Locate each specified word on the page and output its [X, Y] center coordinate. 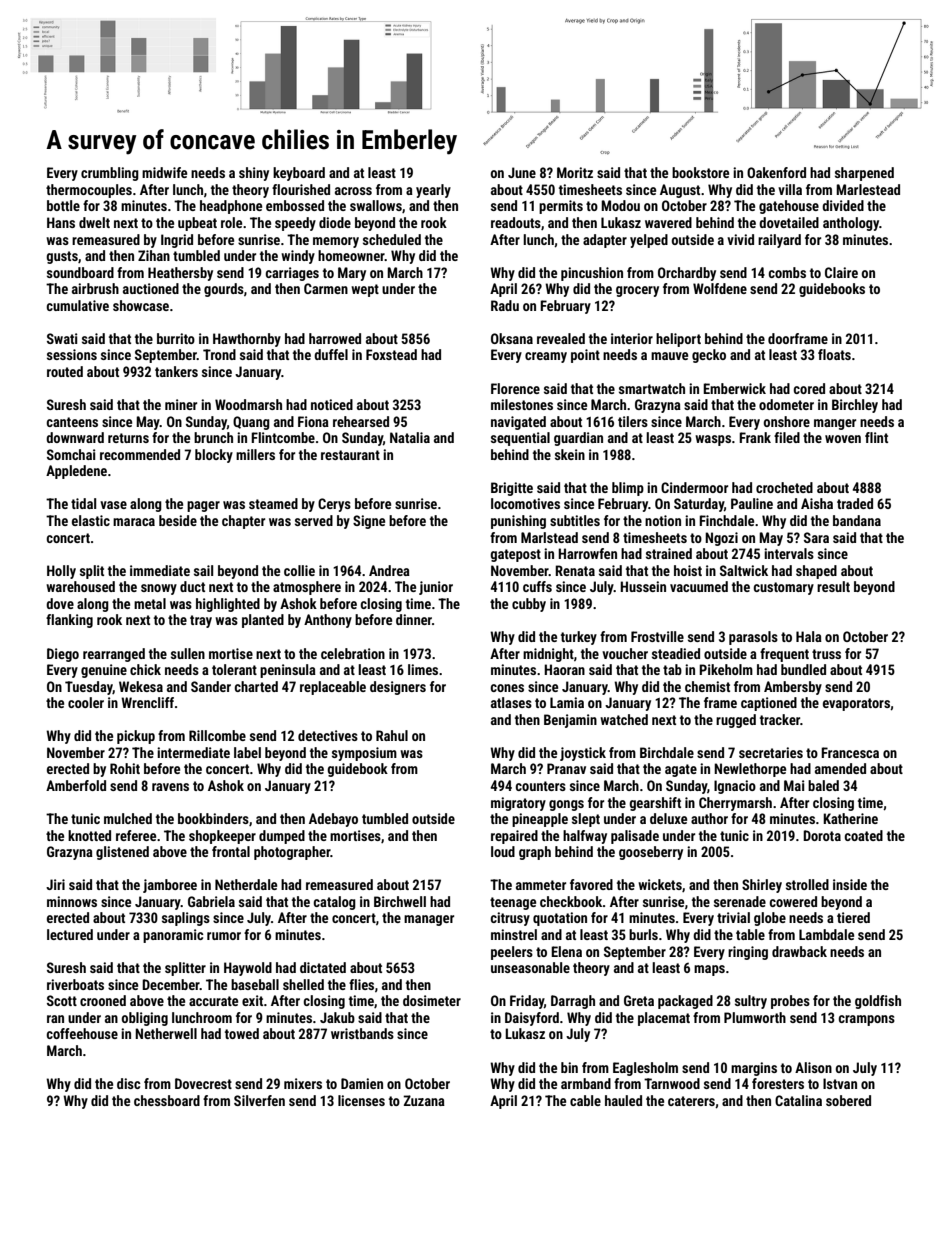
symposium [364, 754]
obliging [145, 1019]
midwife [164, 172]
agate [681, 770]
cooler [86, 702]
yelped [649, 241]
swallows [376, 205]
